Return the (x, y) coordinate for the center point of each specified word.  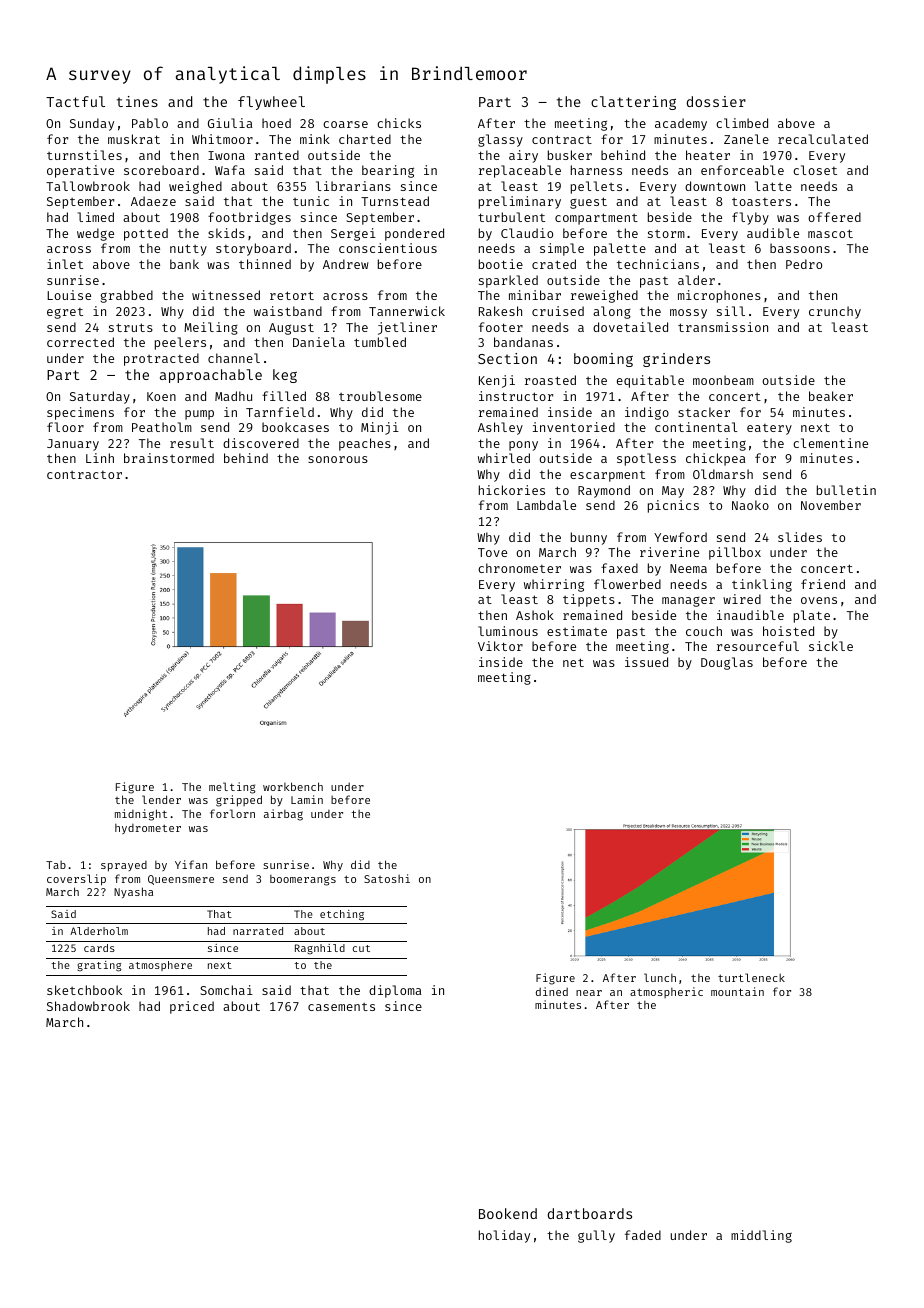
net (573, 662)
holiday (504, 1236)
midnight (141, 815)
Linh (100, 458)
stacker (704, 412)
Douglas (727, 663)
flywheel (271, 103)
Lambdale (546, 505)
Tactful (75, 101)
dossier (716, 101)
